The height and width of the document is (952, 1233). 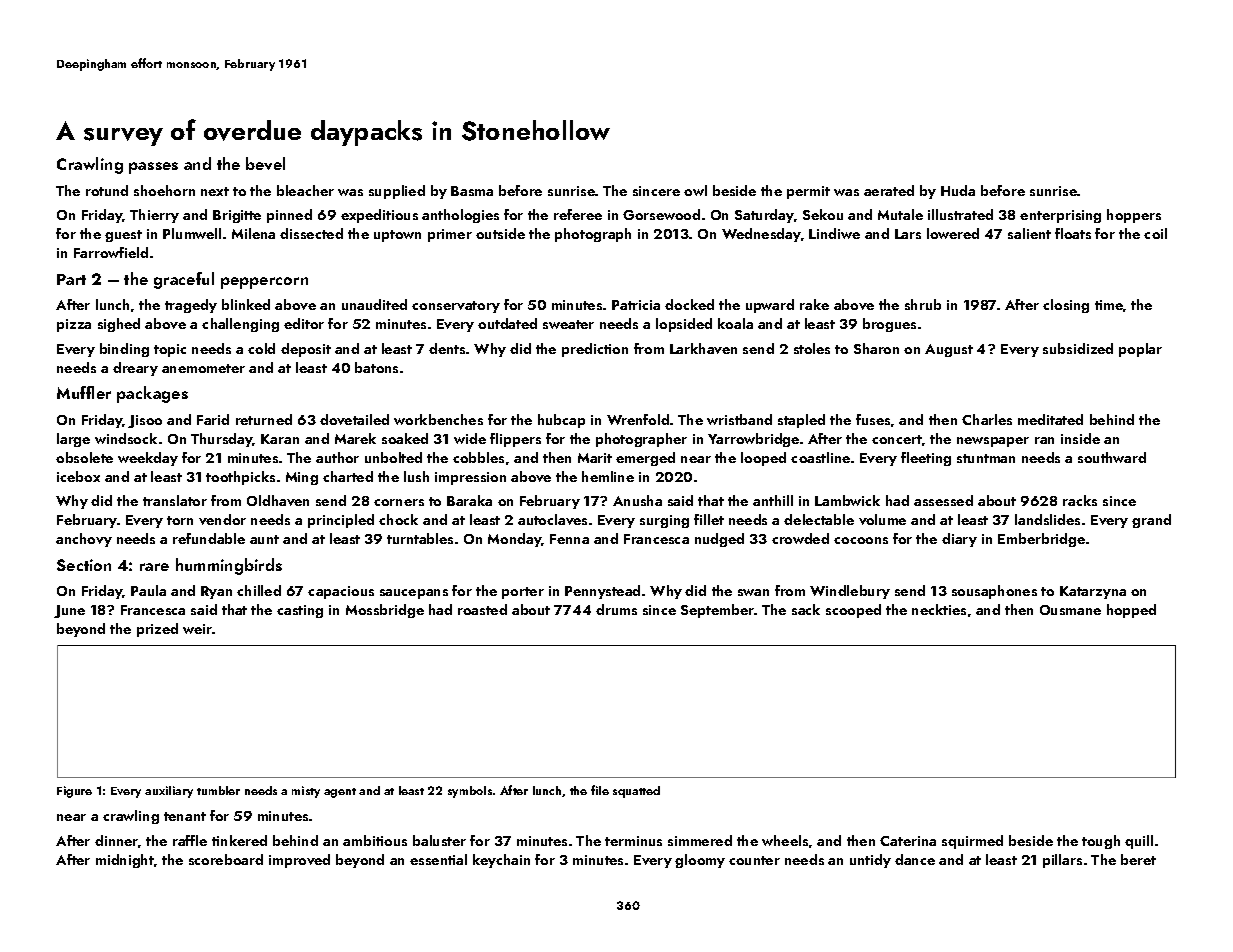 I want to click on beret, so click(x=1138, y=859).
